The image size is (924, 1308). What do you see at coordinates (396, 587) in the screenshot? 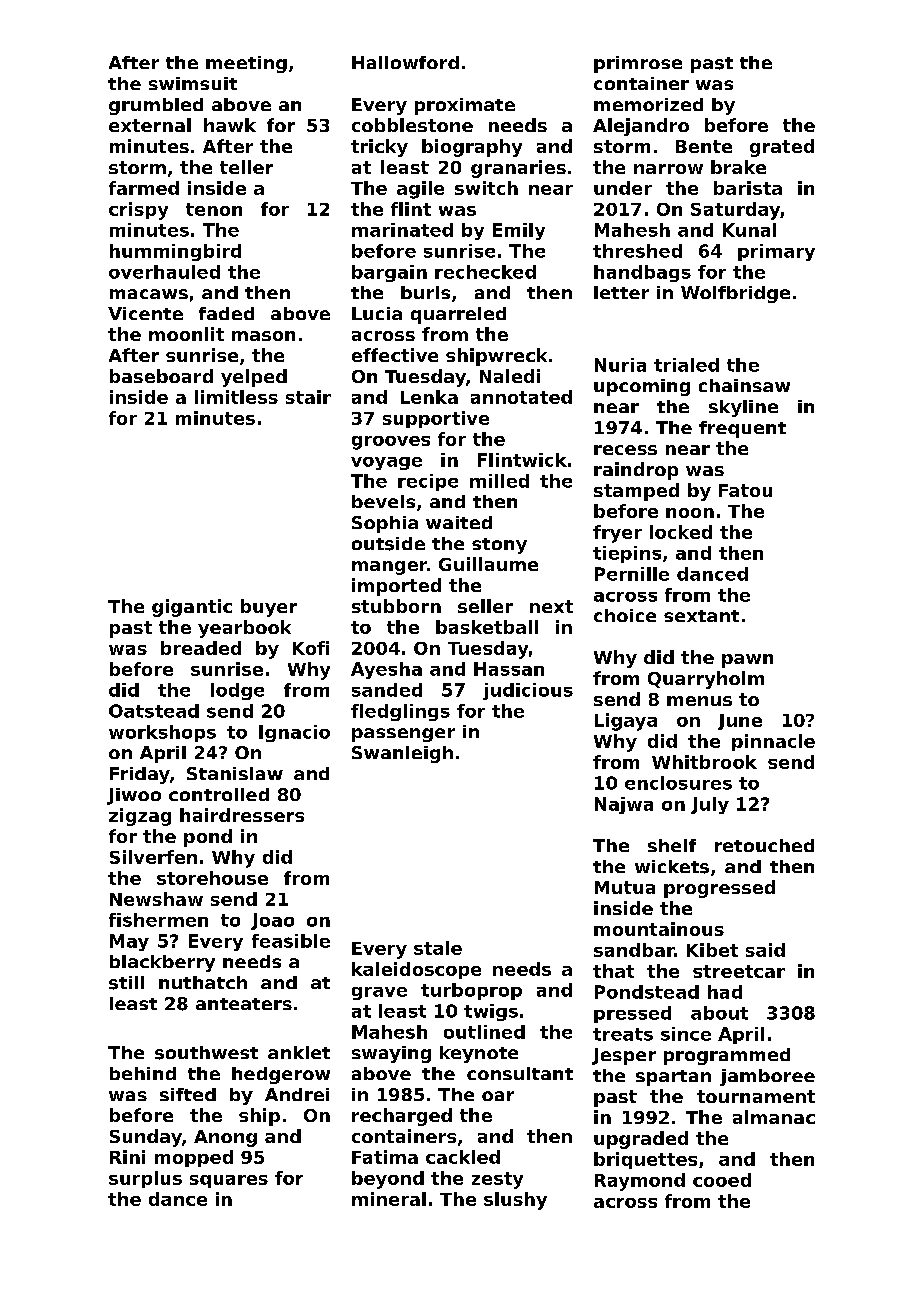
I see `imported` at bounding box center [396, 587].
